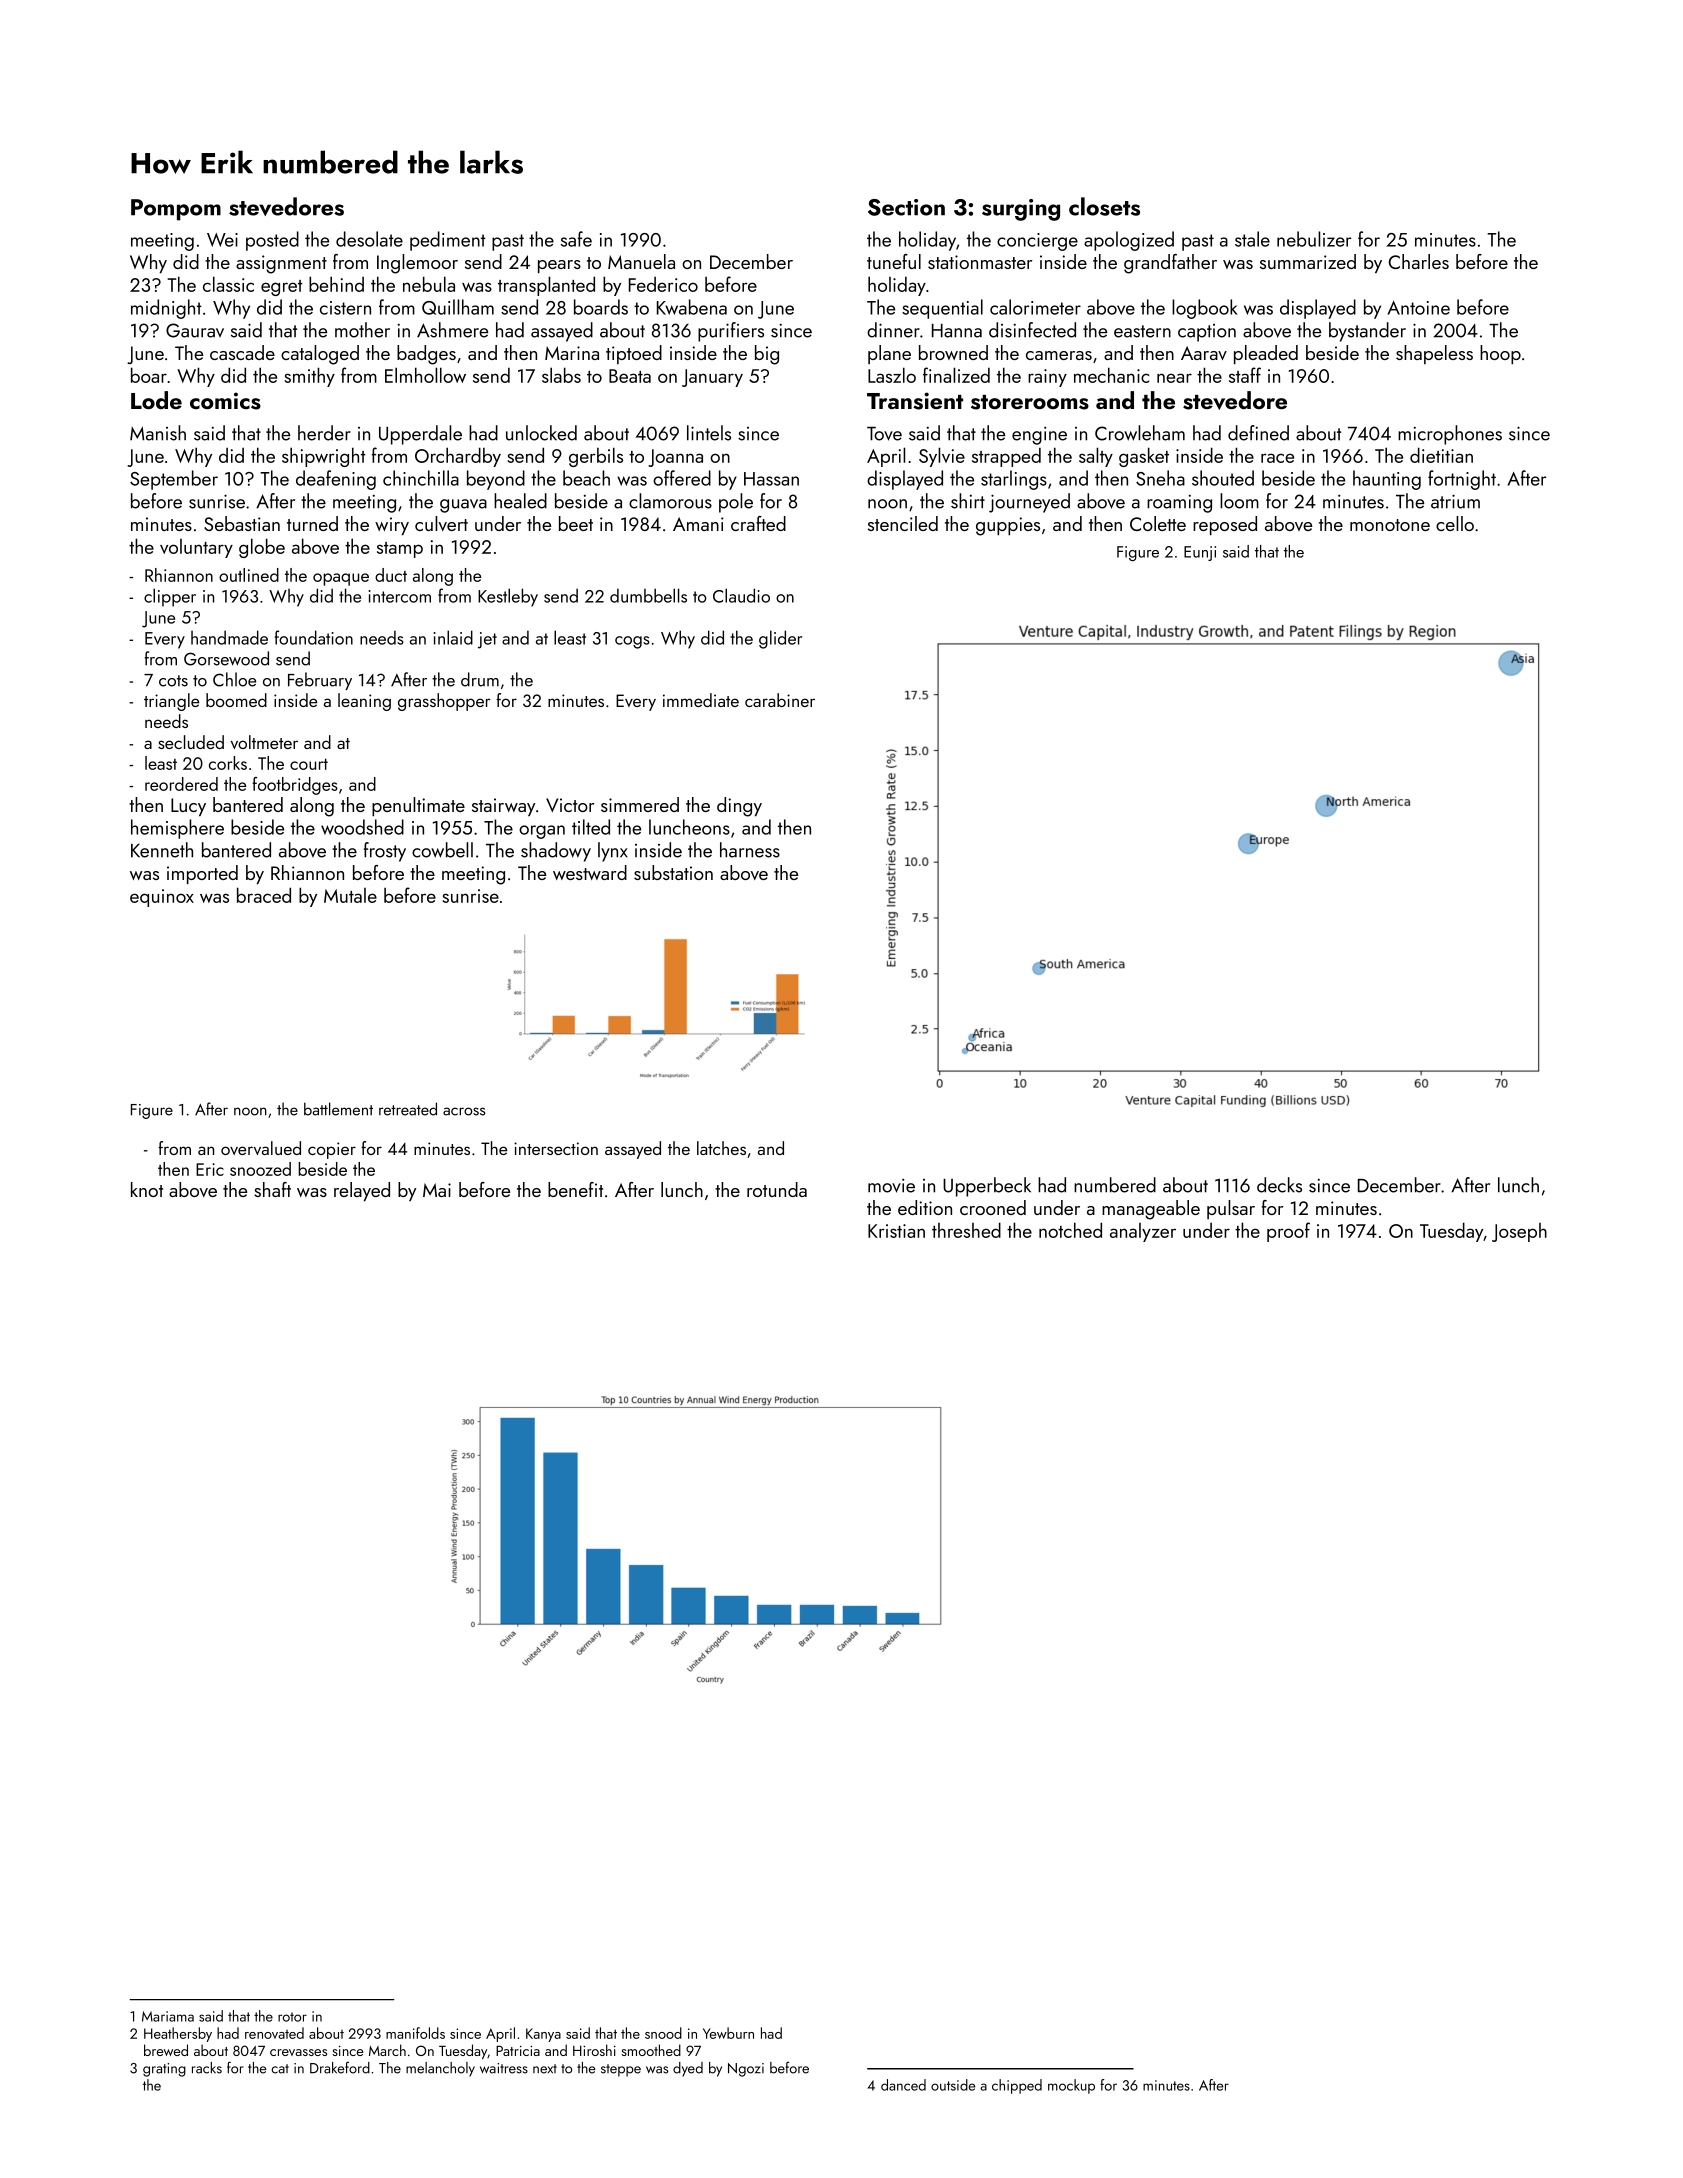 This screenshot has height=2178, width=1683. Describe the element at coordinates (1071, 2086) in the screenshot. I see `mockup` at that location.
